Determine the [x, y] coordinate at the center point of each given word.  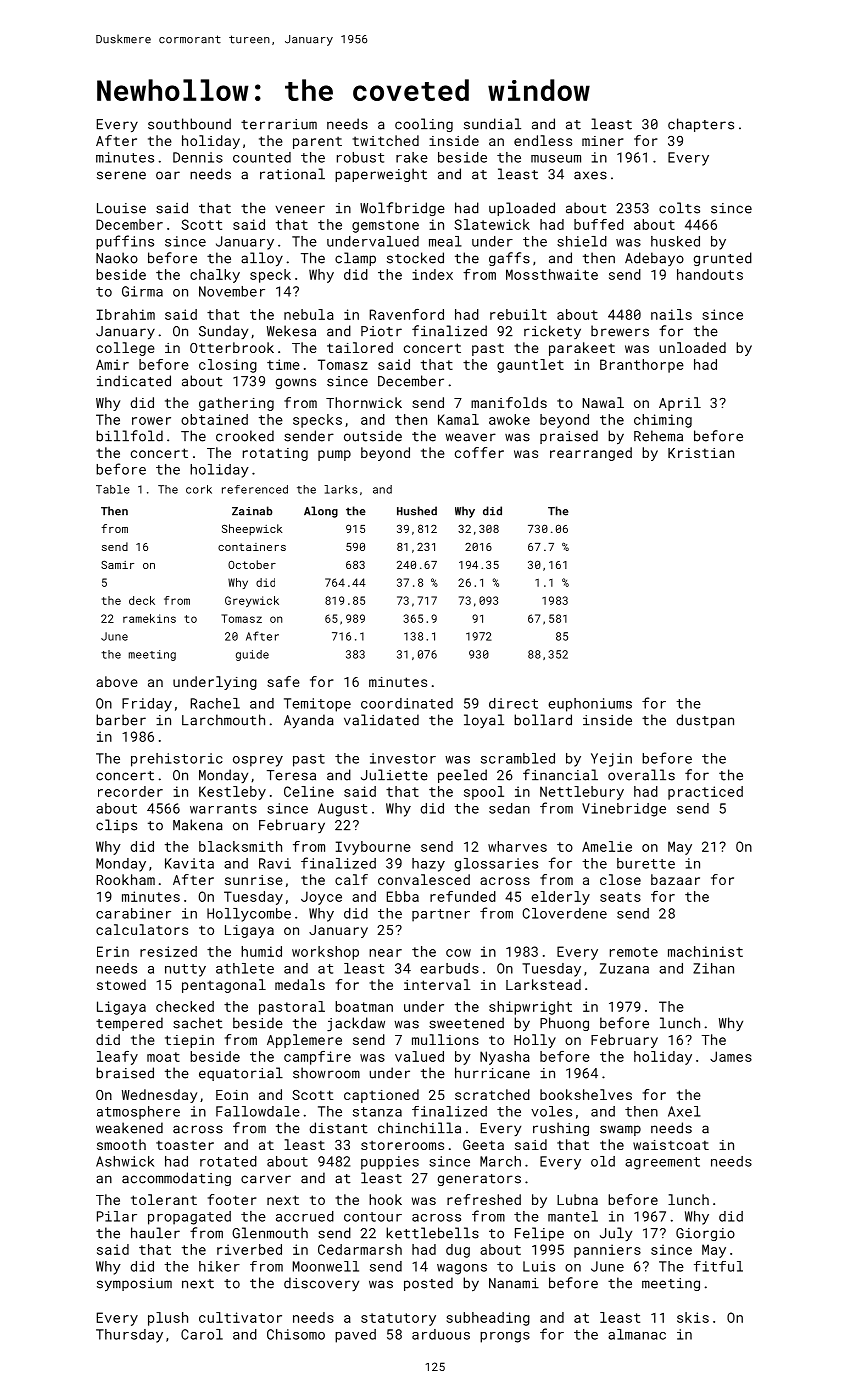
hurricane [492, 1073]
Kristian [701, 453]
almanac [637, 1334]
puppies [390, 1163]
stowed [121, 984]
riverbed [249, 1249]
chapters [701, 125]
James [731, 1056]
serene [121, 175]
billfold [129, 436]
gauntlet [530, 366]
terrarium [279, 124]
